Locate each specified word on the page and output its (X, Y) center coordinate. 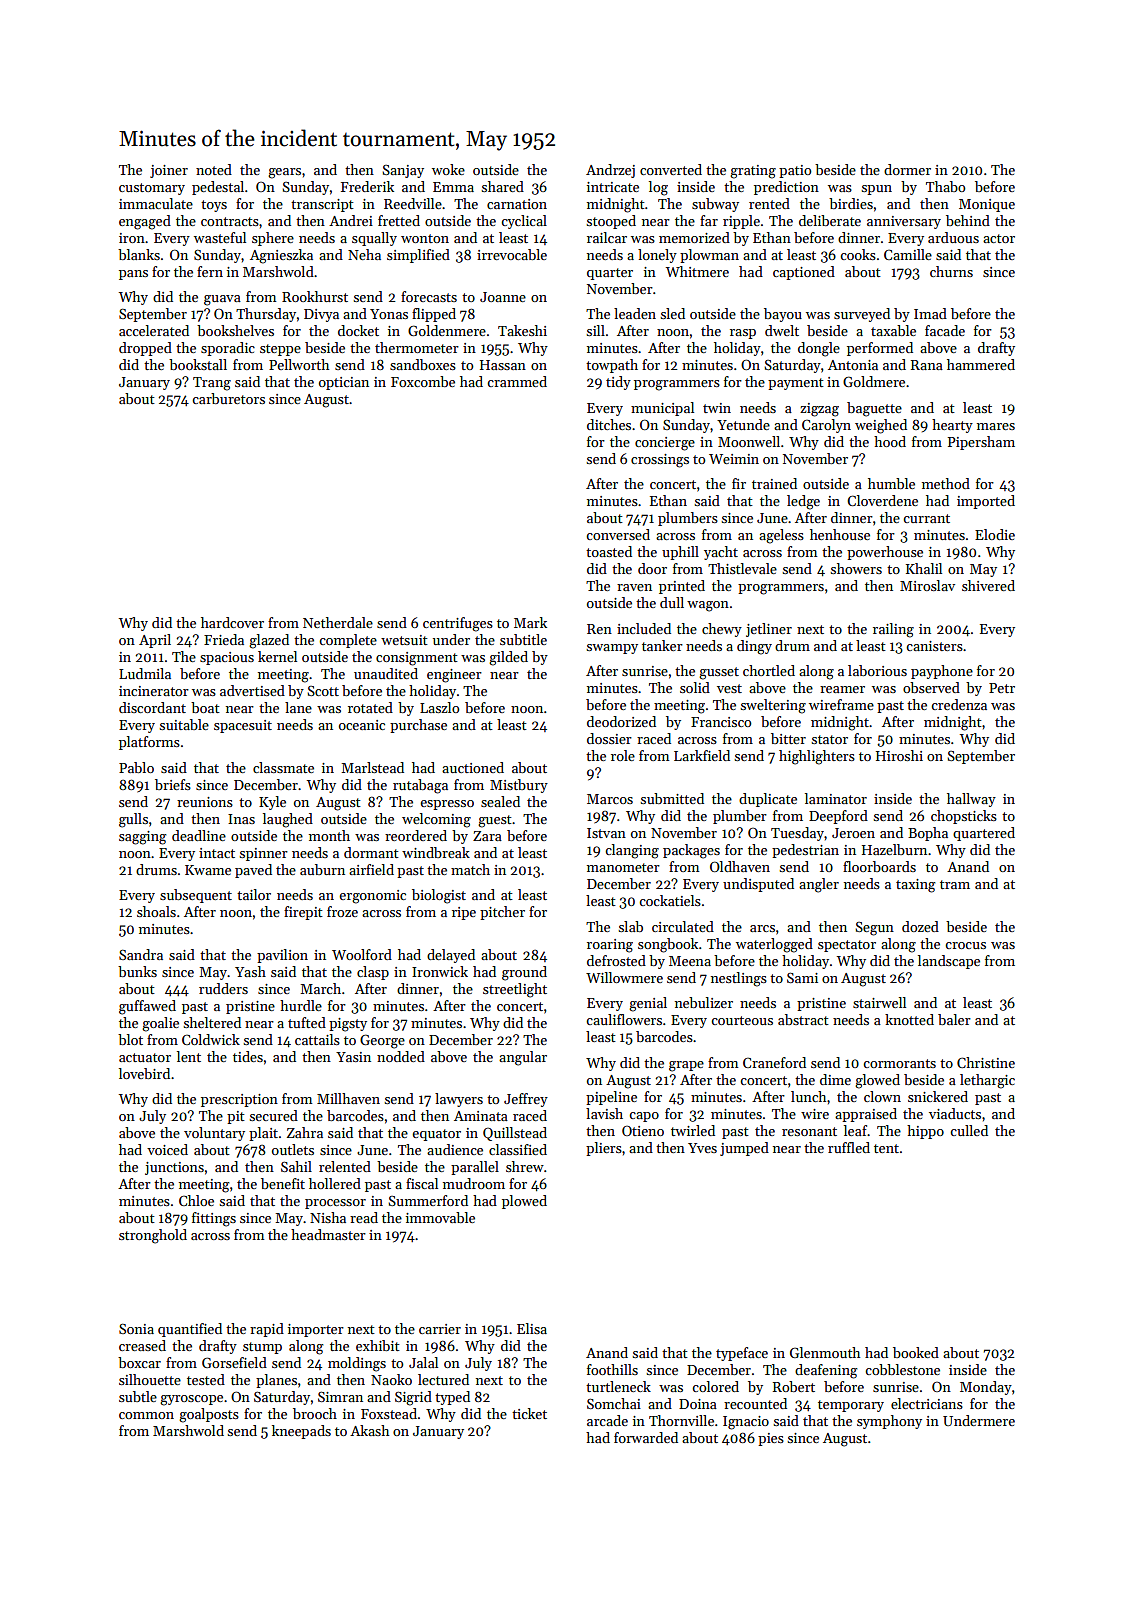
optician (344, 383)
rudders (223, 988)
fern (210, 271)
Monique (987, 205)
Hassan (503, 365)
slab (631, 926)
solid (695, 687)
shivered (988, 585)
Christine (986, 1062)
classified (518, 1149)
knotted (909, 1019)
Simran (340, 1396)
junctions (174, 1168)
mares (996, 426)
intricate (613, 187)
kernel (277, 656)
